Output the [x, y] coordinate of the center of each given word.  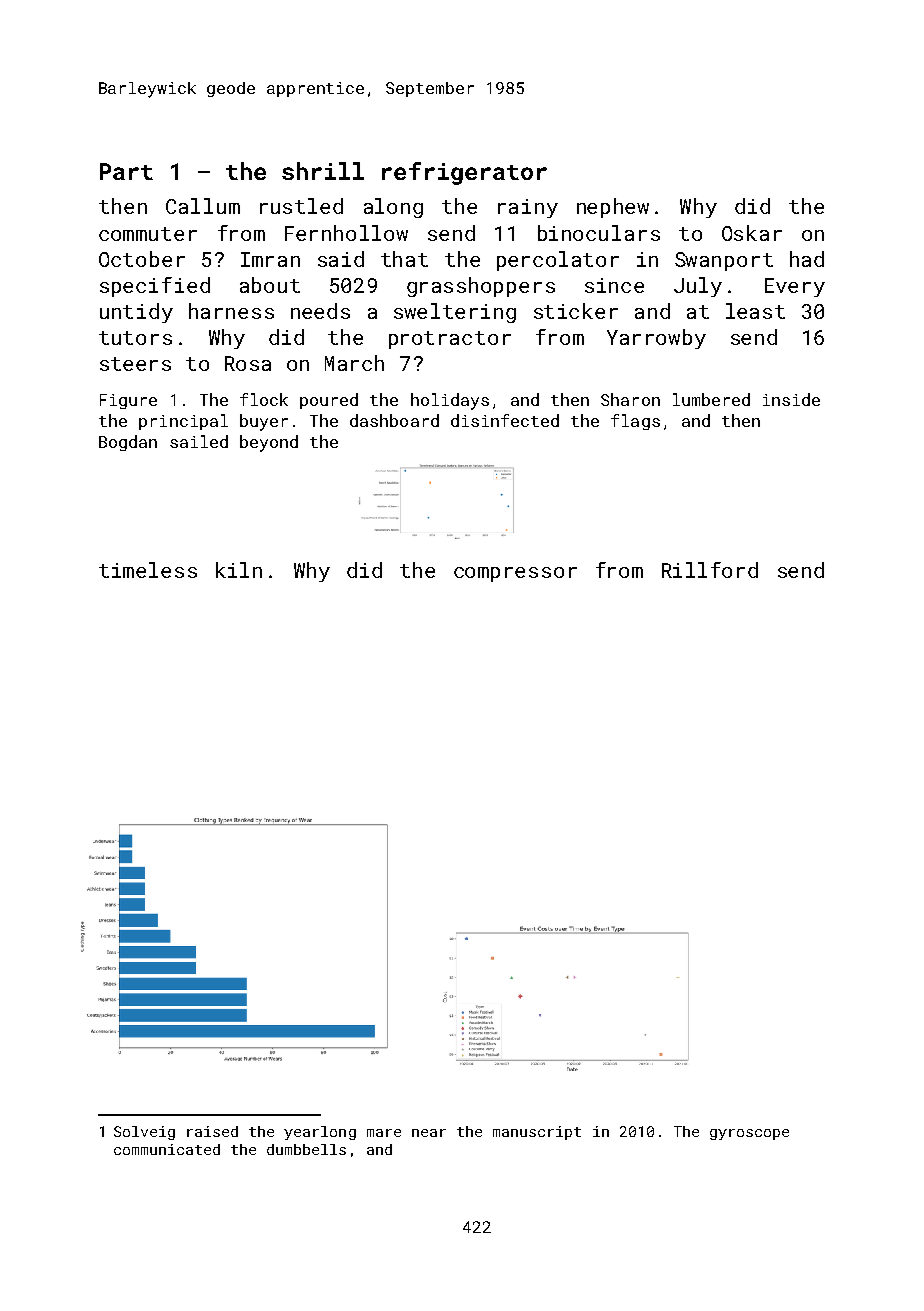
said [341, 259]
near [429, 1133]
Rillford [710, 570]
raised [212, 1131]
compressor [515, 574]
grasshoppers [481, 287]
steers [135, 364]
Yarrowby [656, 339]
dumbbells [306, 1149]
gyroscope [749, 1134]
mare [384, 1133]
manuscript [537, 1133]
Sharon [630, 399]
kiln [239, 570]
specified [155, 287]
